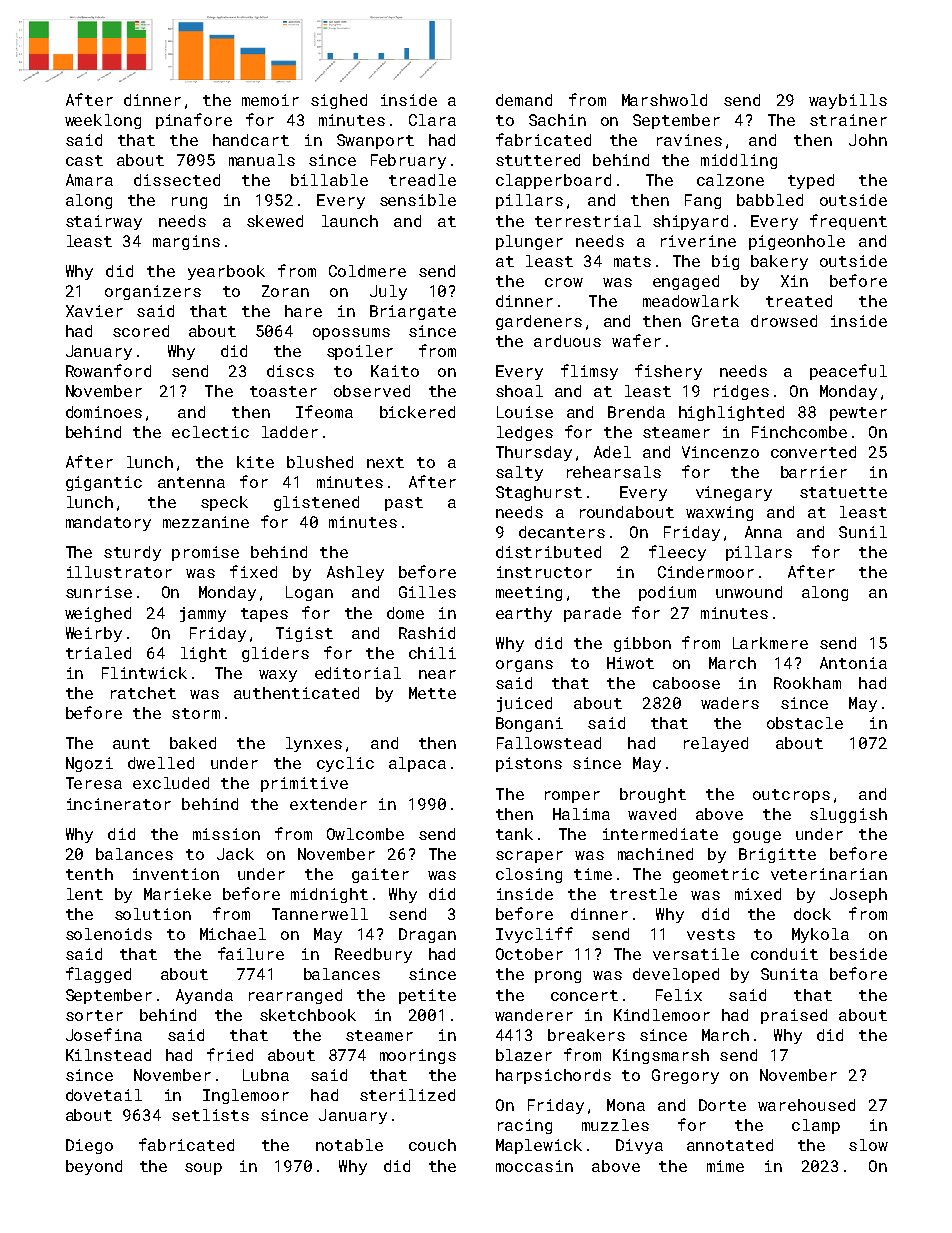 This screenshot has height=1233, width=952. Describe the element at coordinates (524, 100) in the screenshot. I see `demand` at that location.
